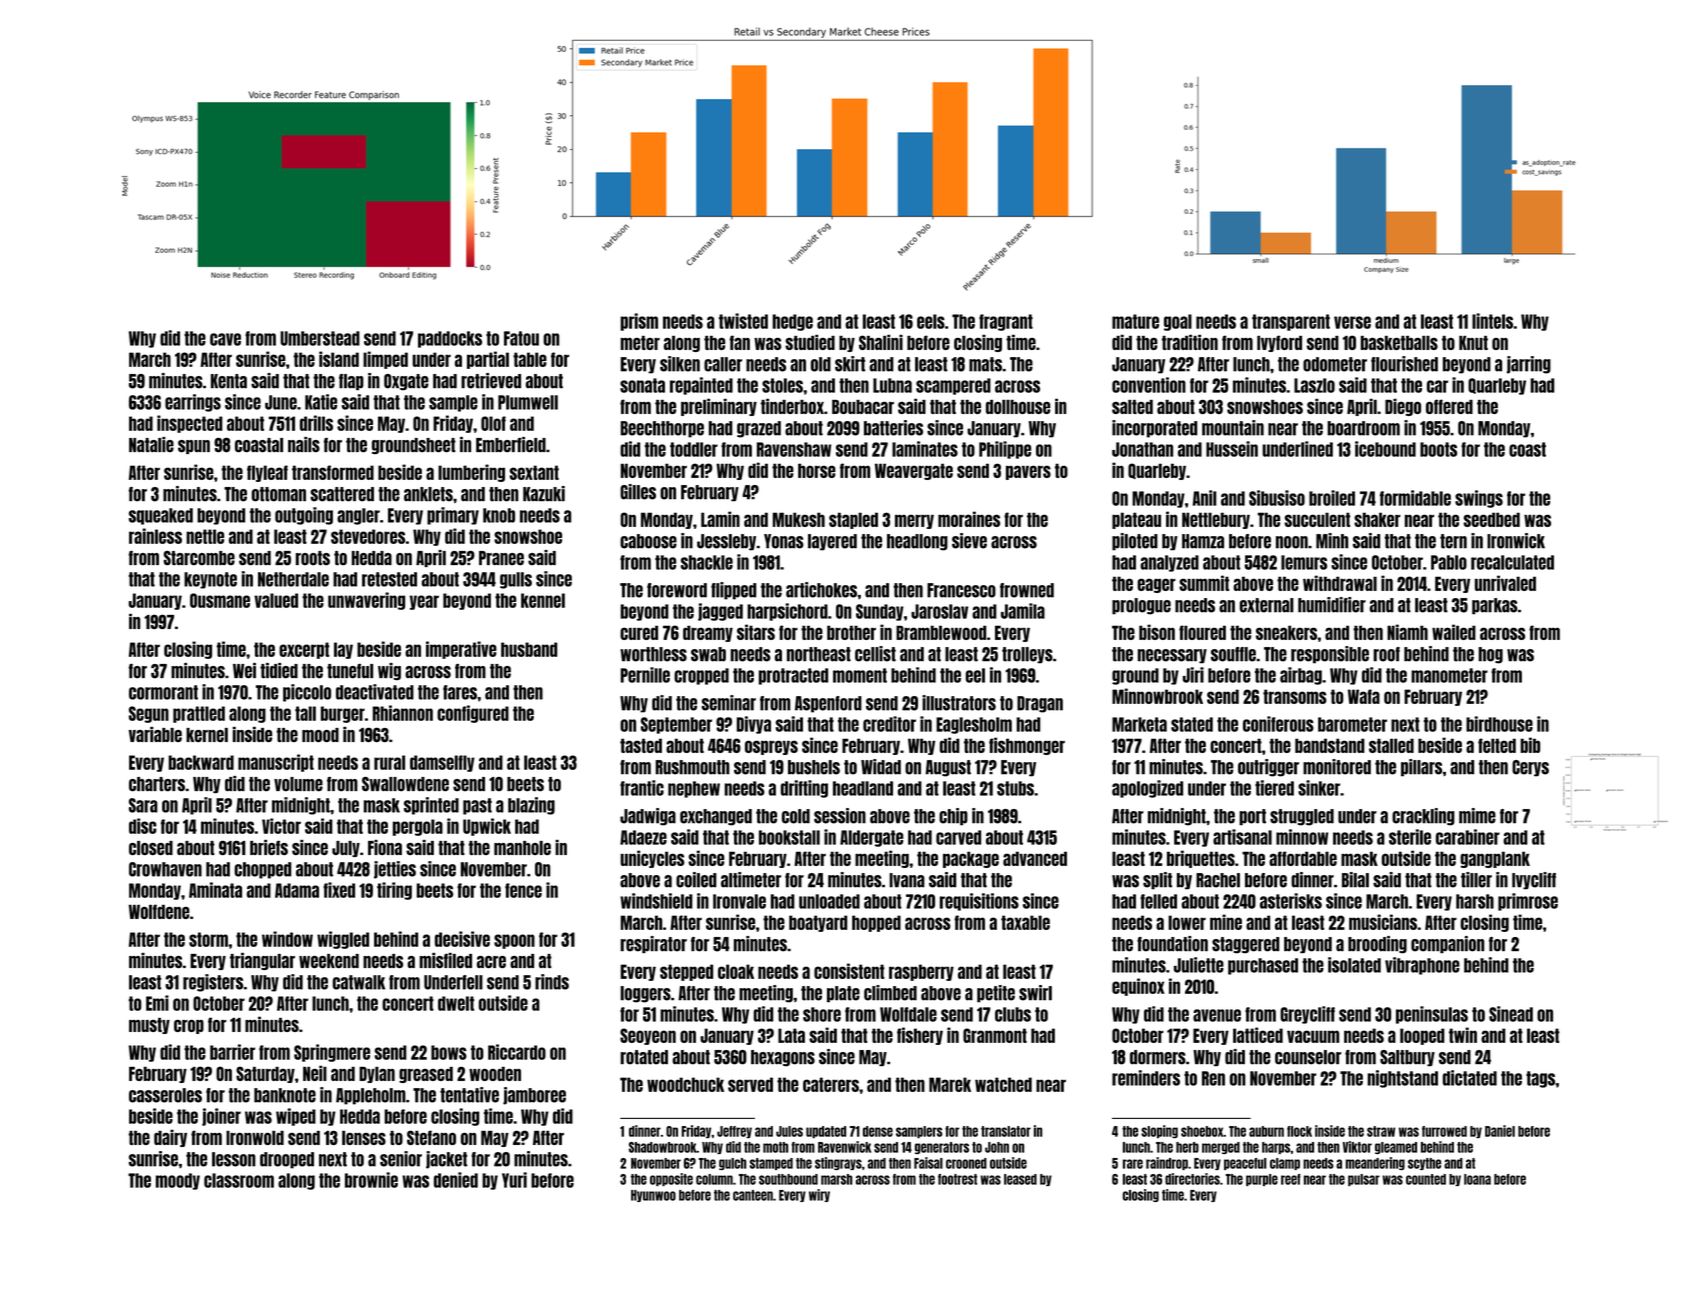  Describe the element at coordinates (1006, 322) in the page. I see `fragrant` at that location.
